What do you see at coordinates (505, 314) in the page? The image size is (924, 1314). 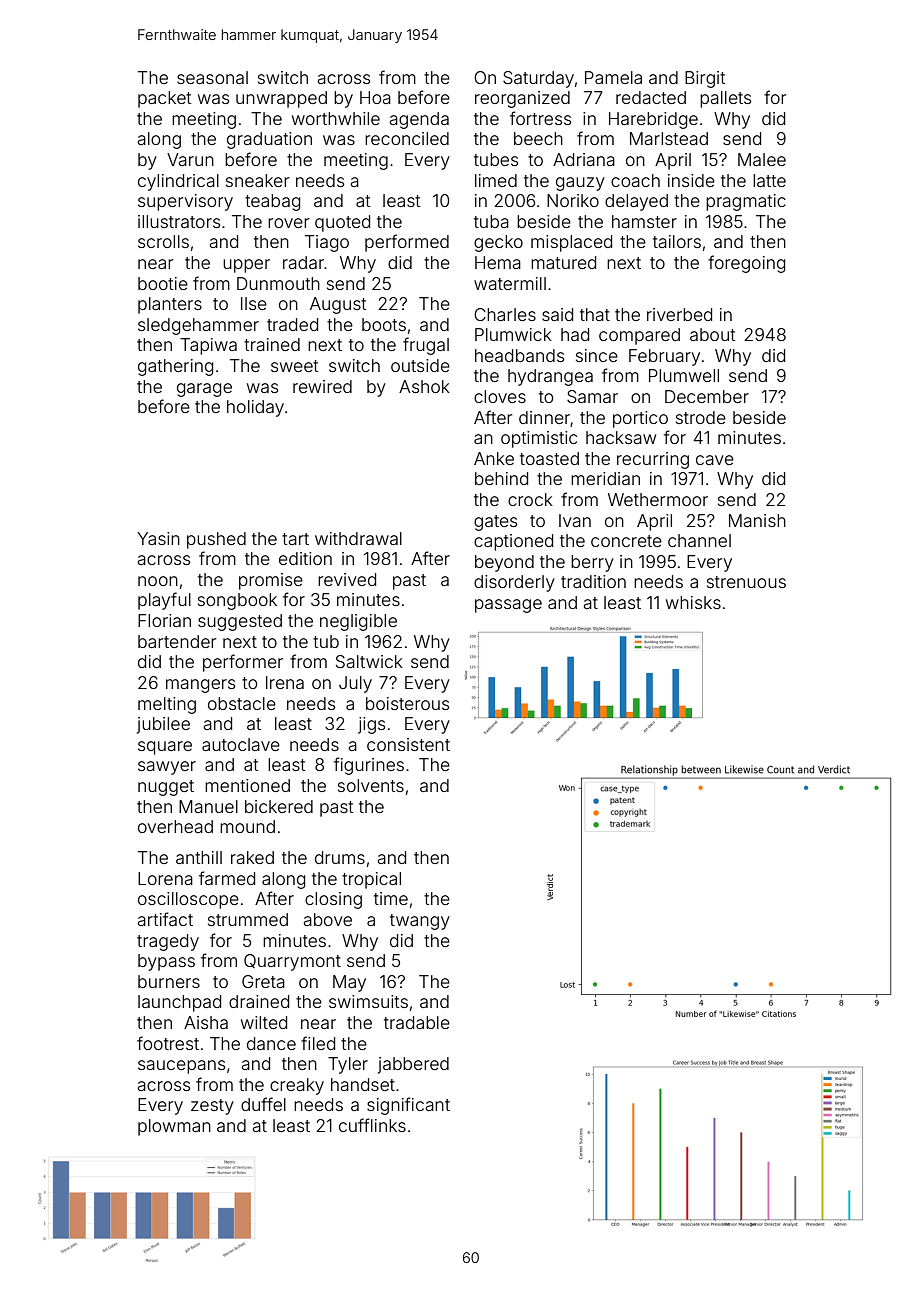 I see `Charles` at bounding box center [505, 314].
